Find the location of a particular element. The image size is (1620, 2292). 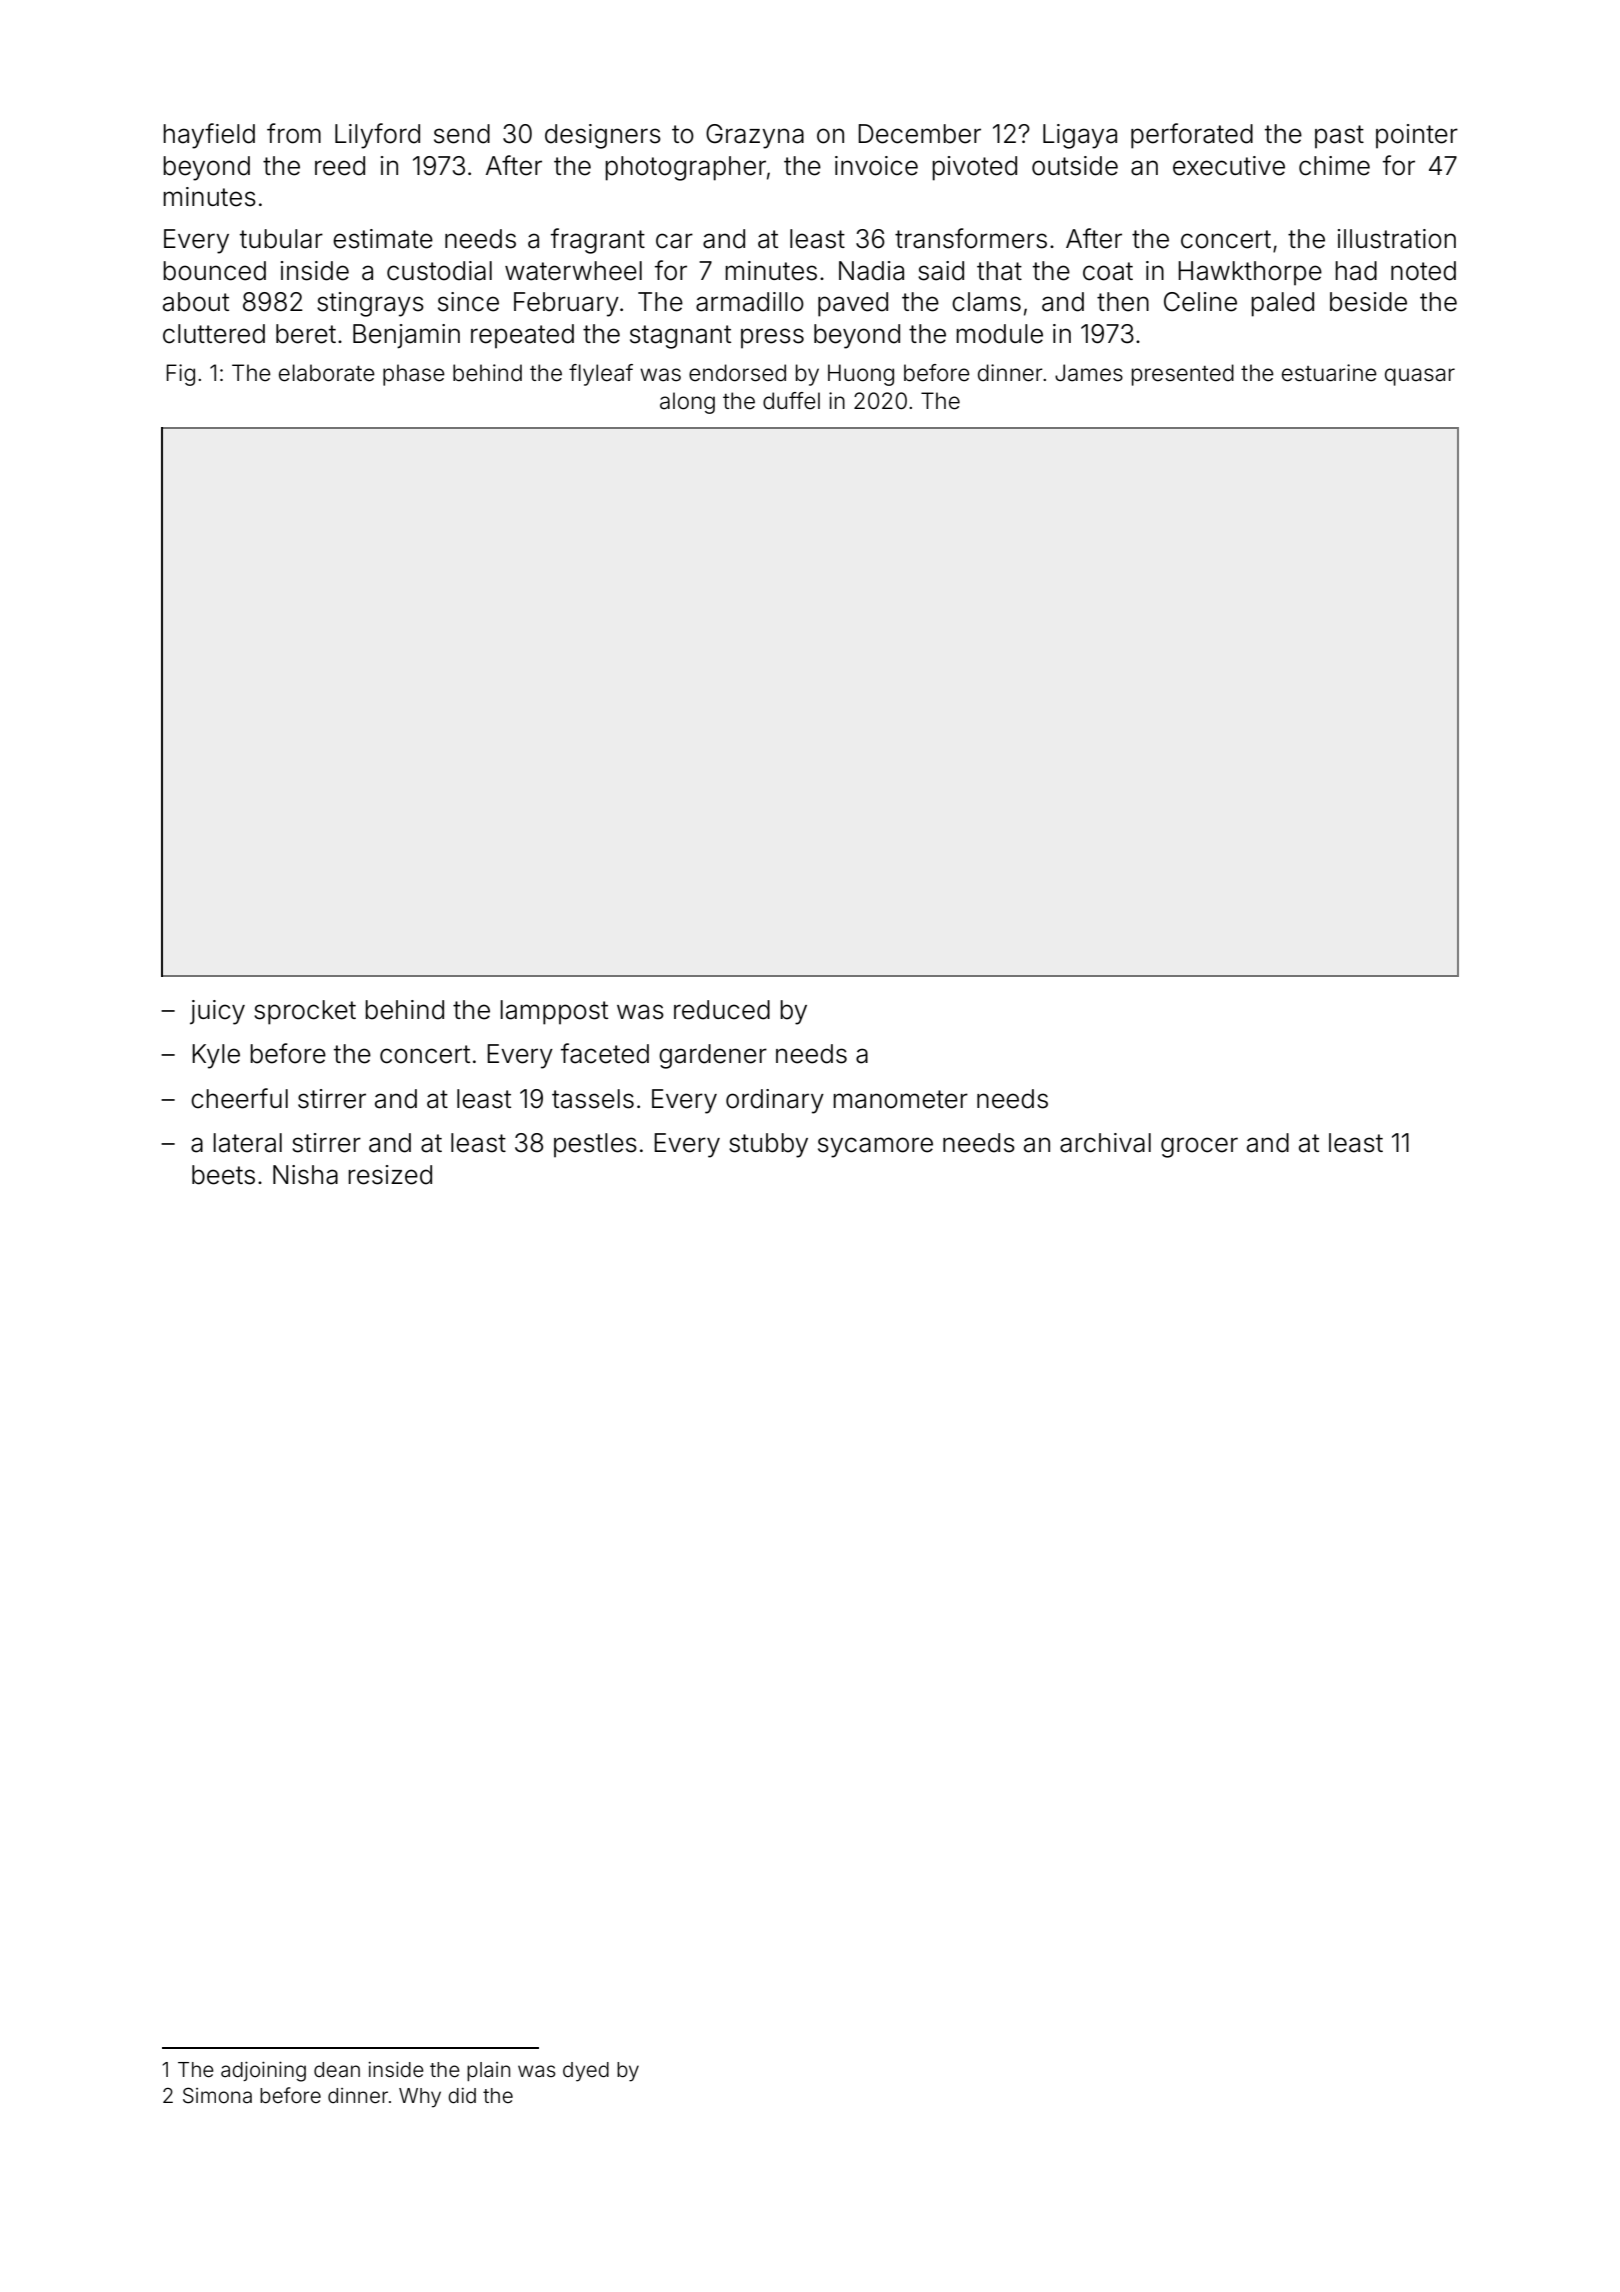

coat is located at coordinates (1108, 271).
